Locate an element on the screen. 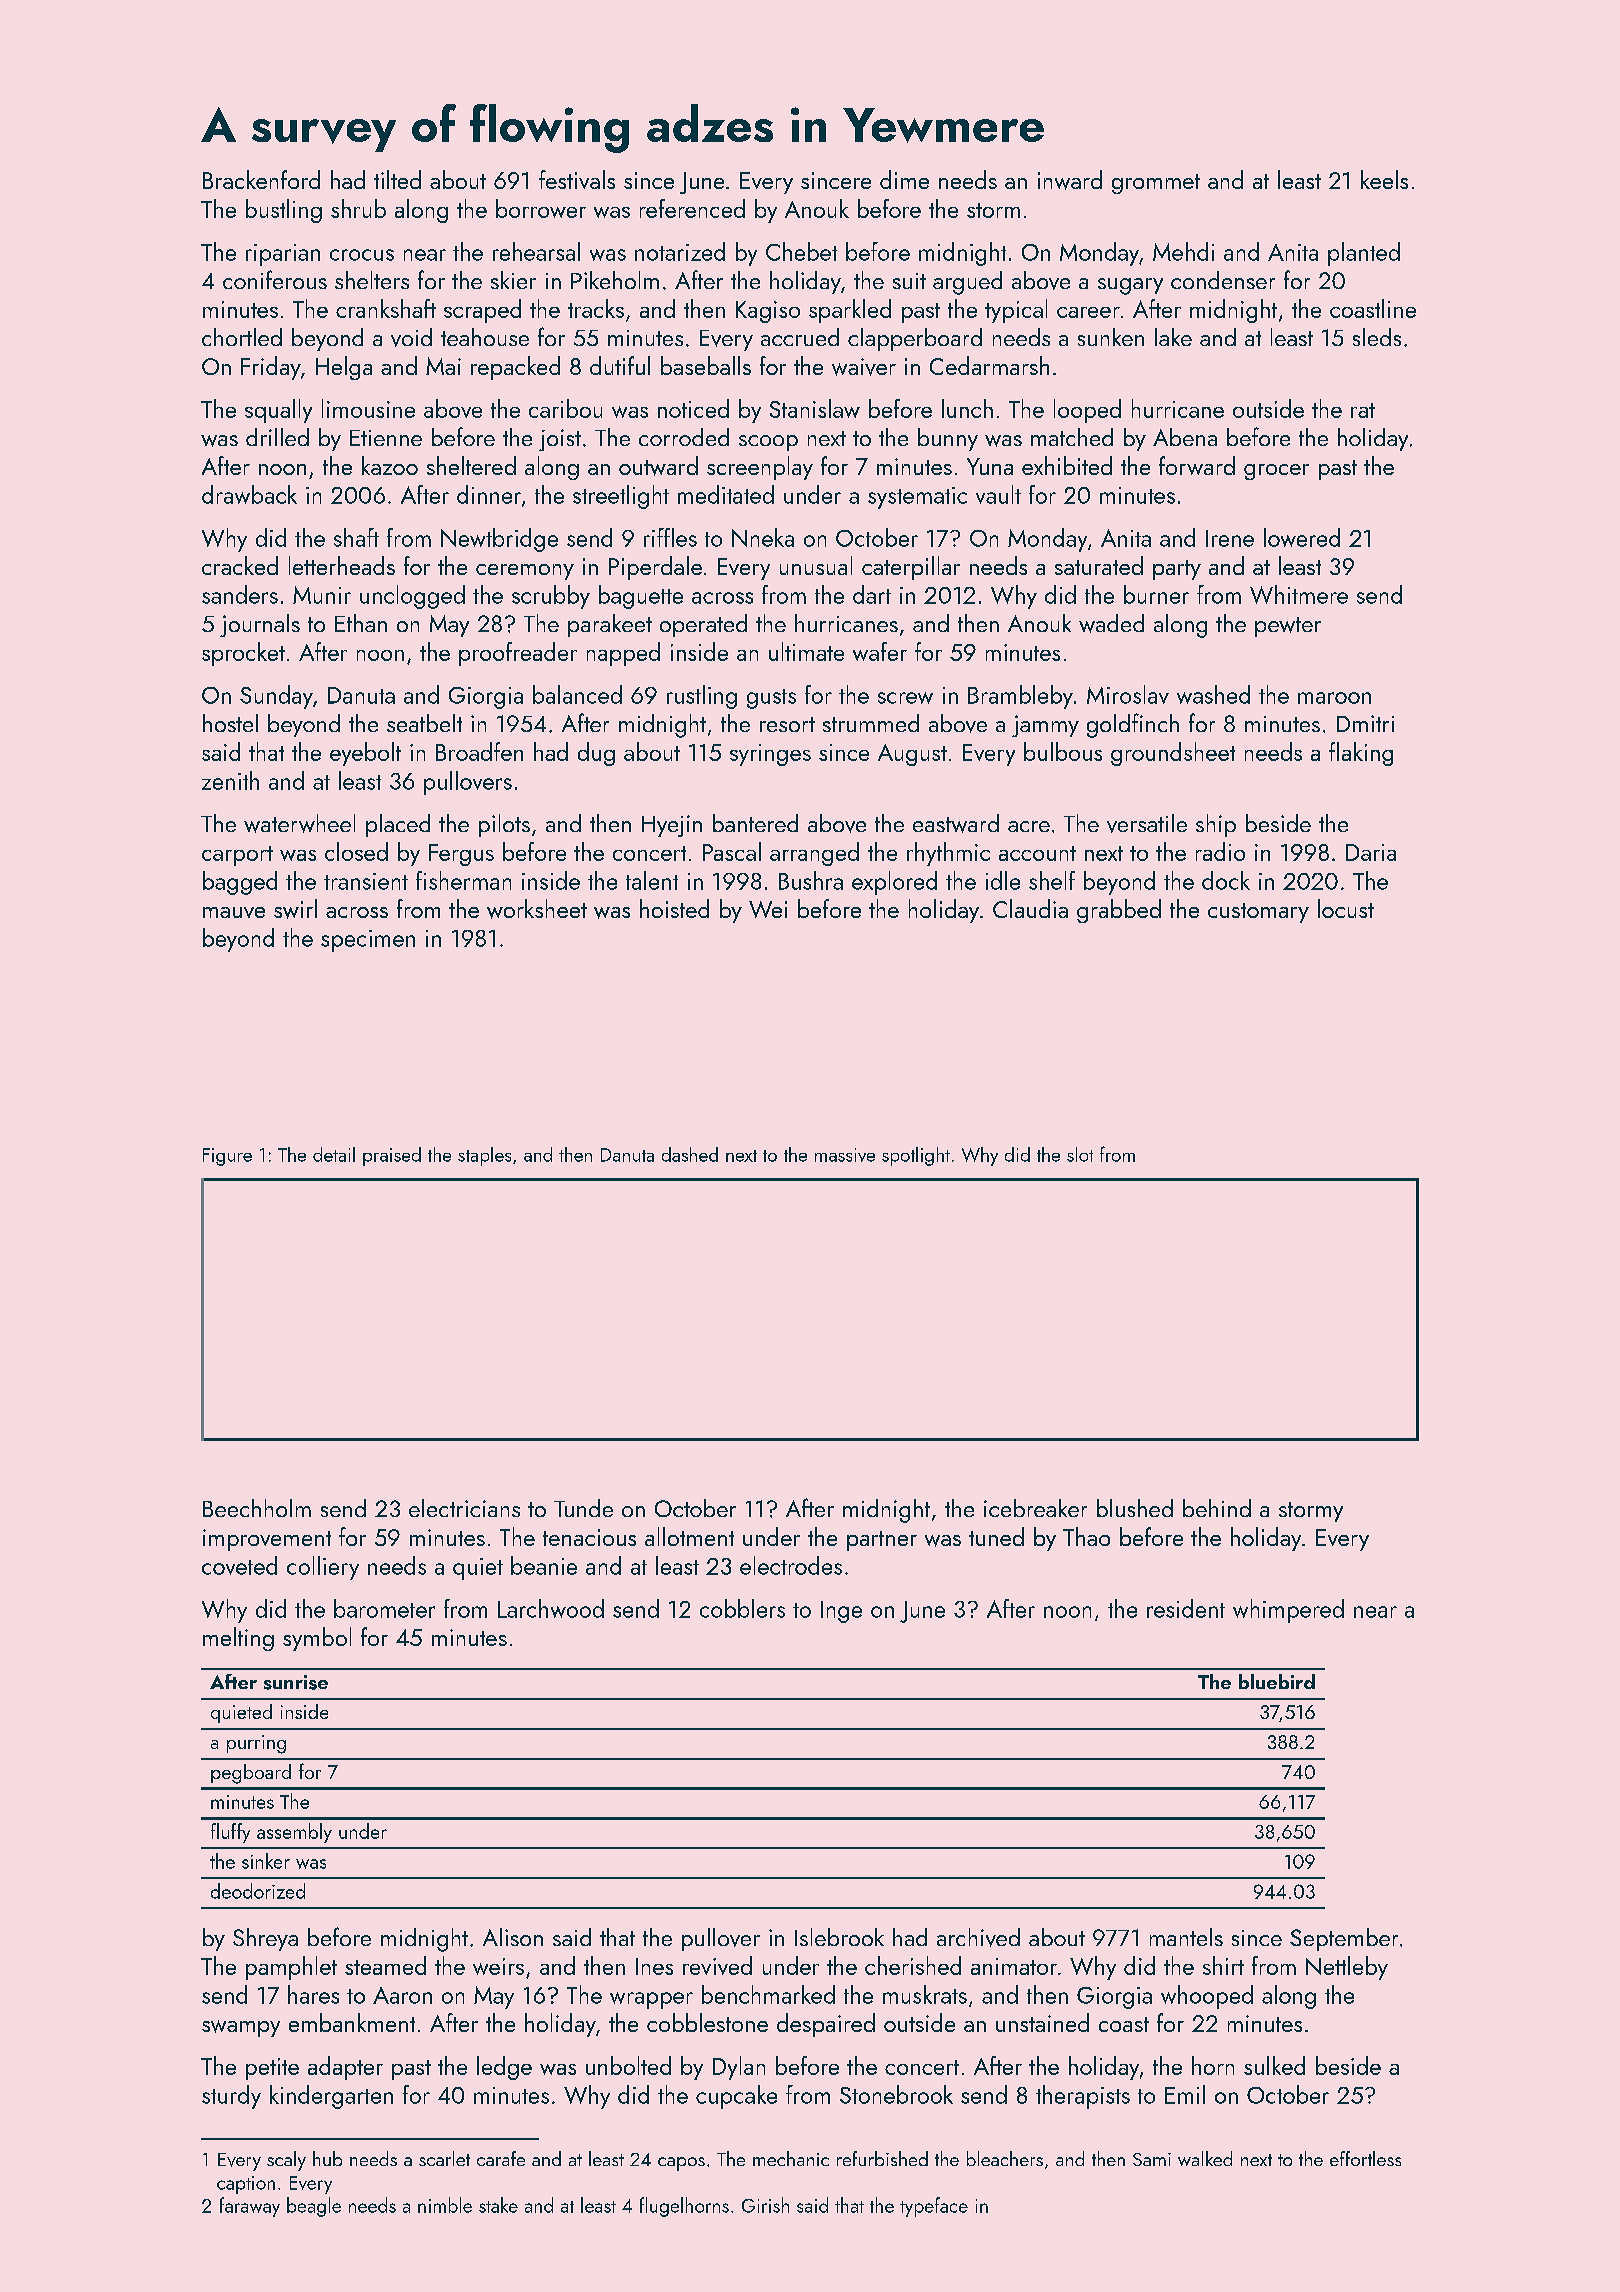  Nettleby is located at coordinates (1347, 1968).
